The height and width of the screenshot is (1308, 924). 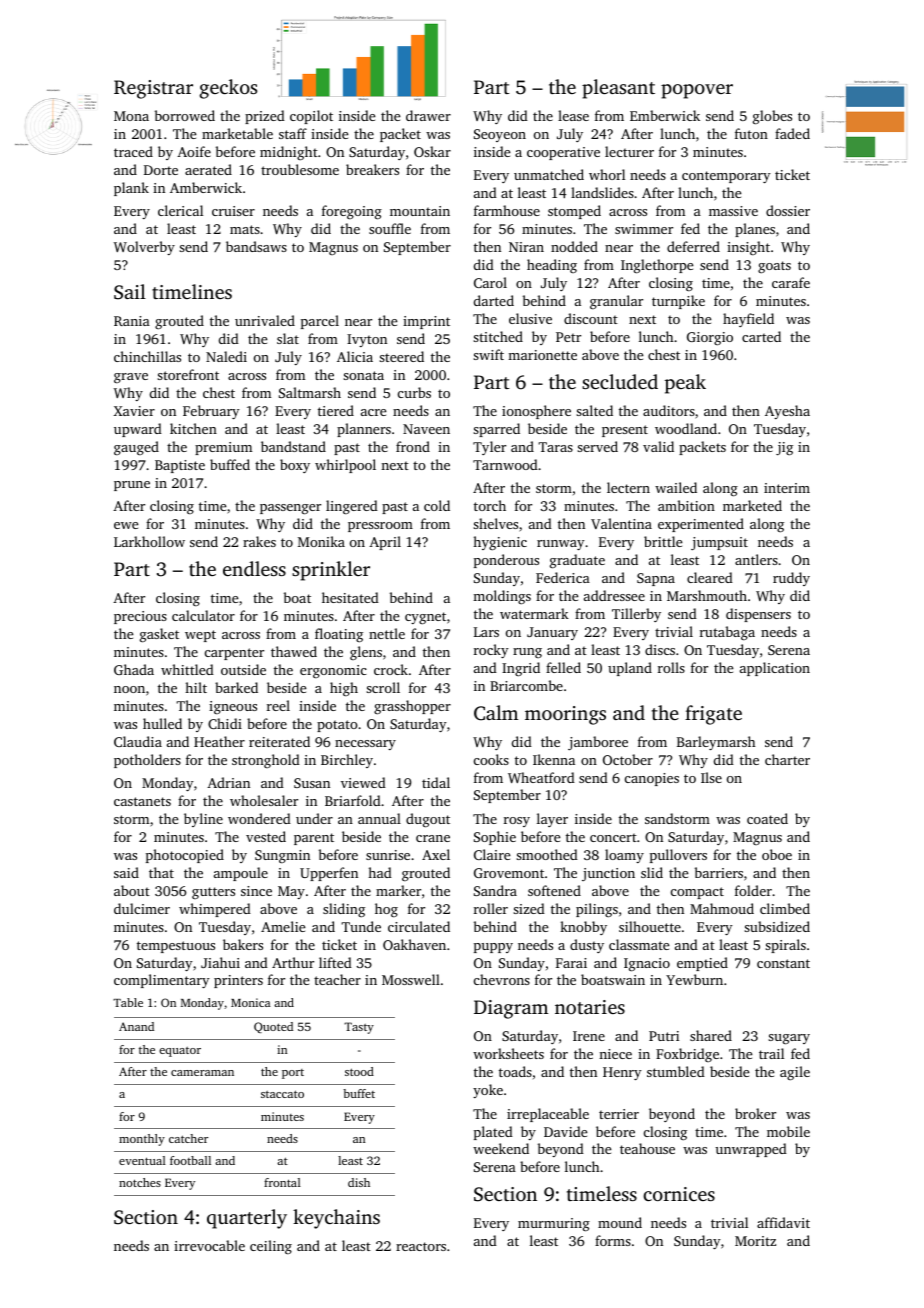 What do you see at coordinates (554, 1225) in the screenshot?
I see `murmuring` at bounding box center [554, 1225].
